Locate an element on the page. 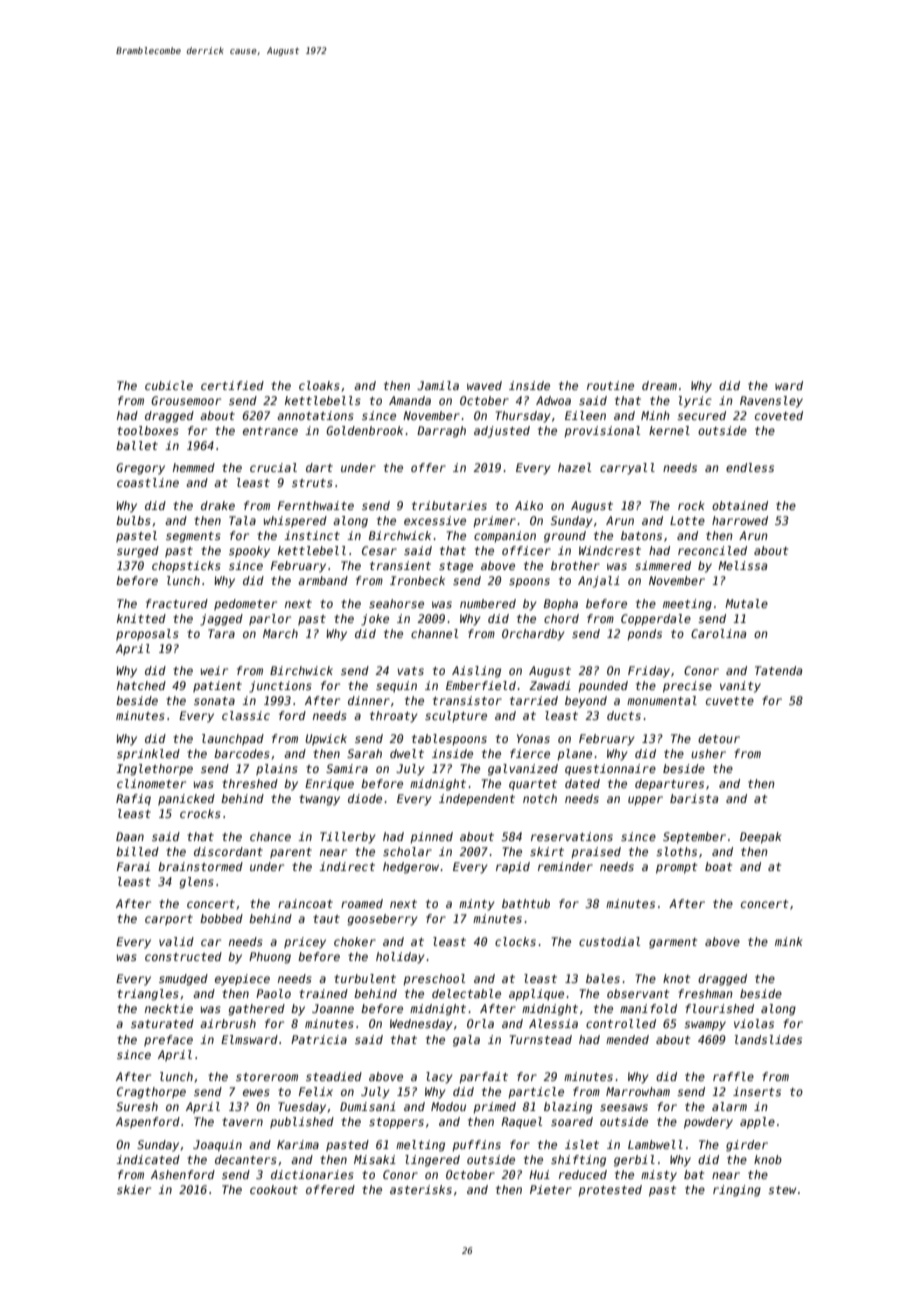 Image resolution: width=924 pixels, height=1308 pixels. violas is located at coordinates (754, 1023).
